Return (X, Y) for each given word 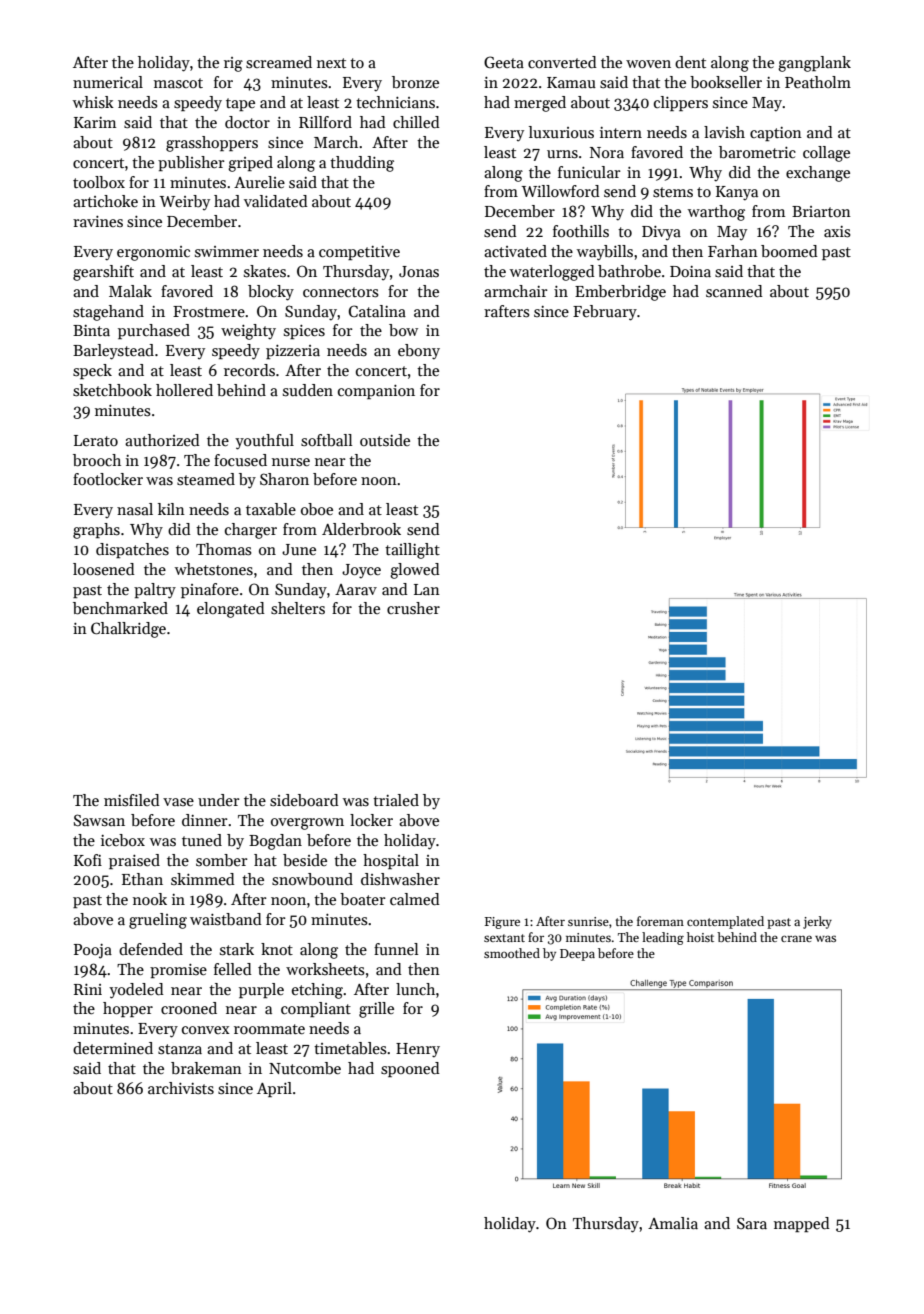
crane (796, 938)
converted (562, 62)
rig (233, 64)
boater (363, 899)
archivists (181, 1088)
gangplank (814, 64)
